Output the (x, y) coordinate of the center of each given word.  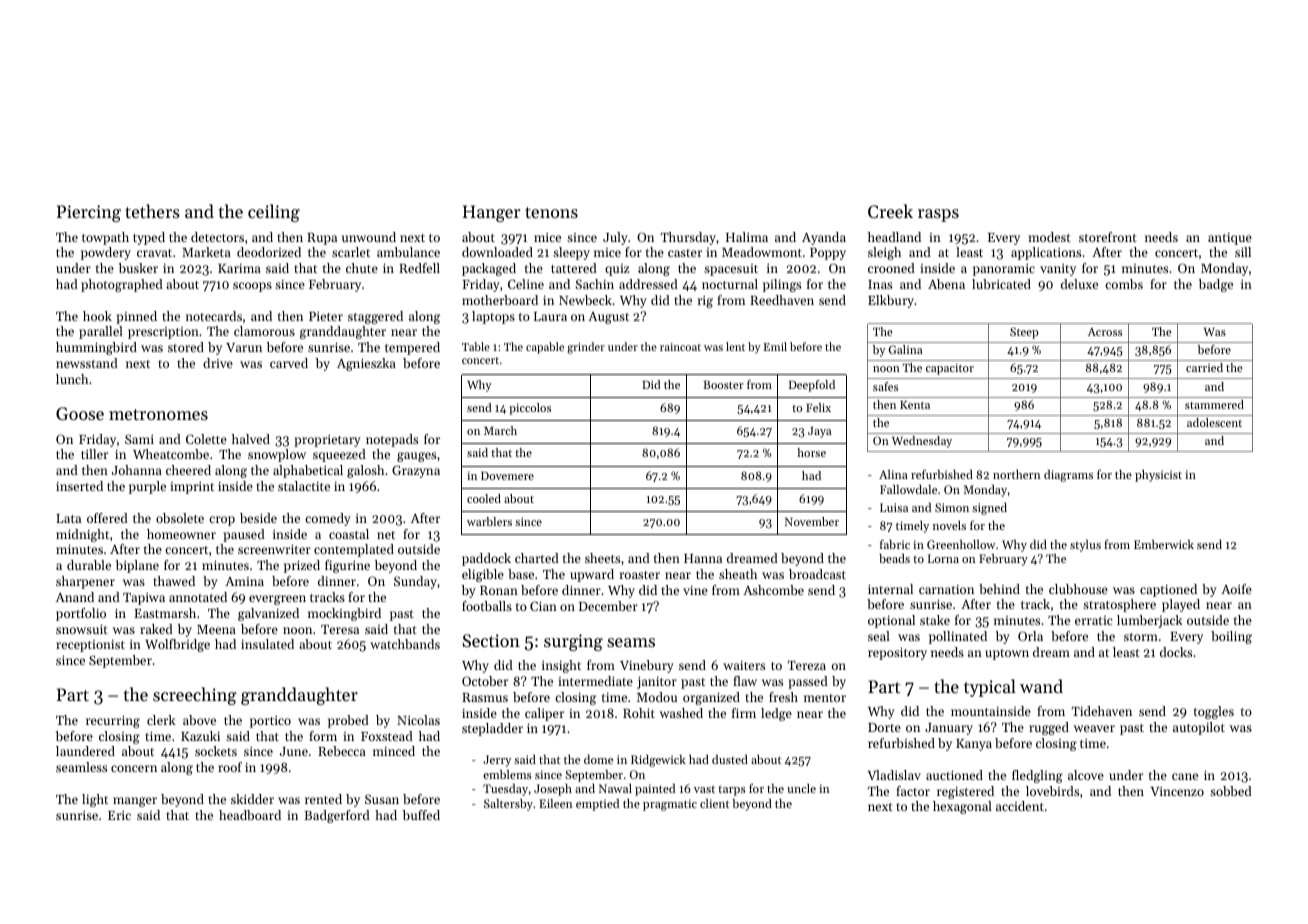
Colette (206, 439)
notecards (214, 316)
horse (811, 452)
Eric (119, 815)
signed (989, 509)
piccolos (530, 409)
